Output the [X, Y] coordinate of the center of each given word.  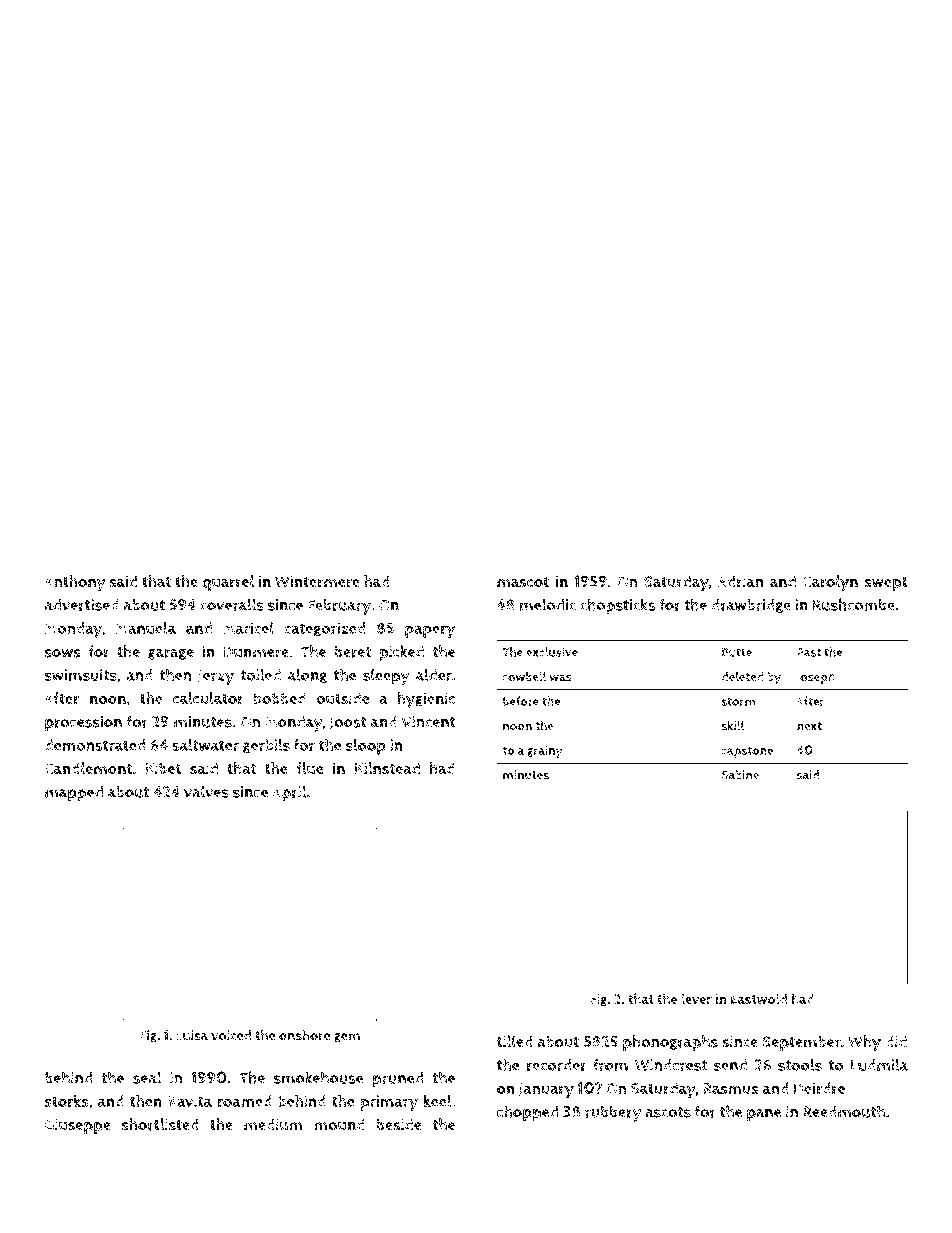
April [289, 793]
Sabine [740, 775]
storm [738, 701]
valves [206, 791]
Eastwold [759, 999]
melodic [548, 604]
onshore [304, 1035]
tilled [515, 1041]
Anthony [75, 583]
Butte [737, 652]
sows [63, 653]
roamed [245, 1101]
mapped [74, 794]
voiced [231, 1035]
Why [864, 1043]
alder [434, 674]
